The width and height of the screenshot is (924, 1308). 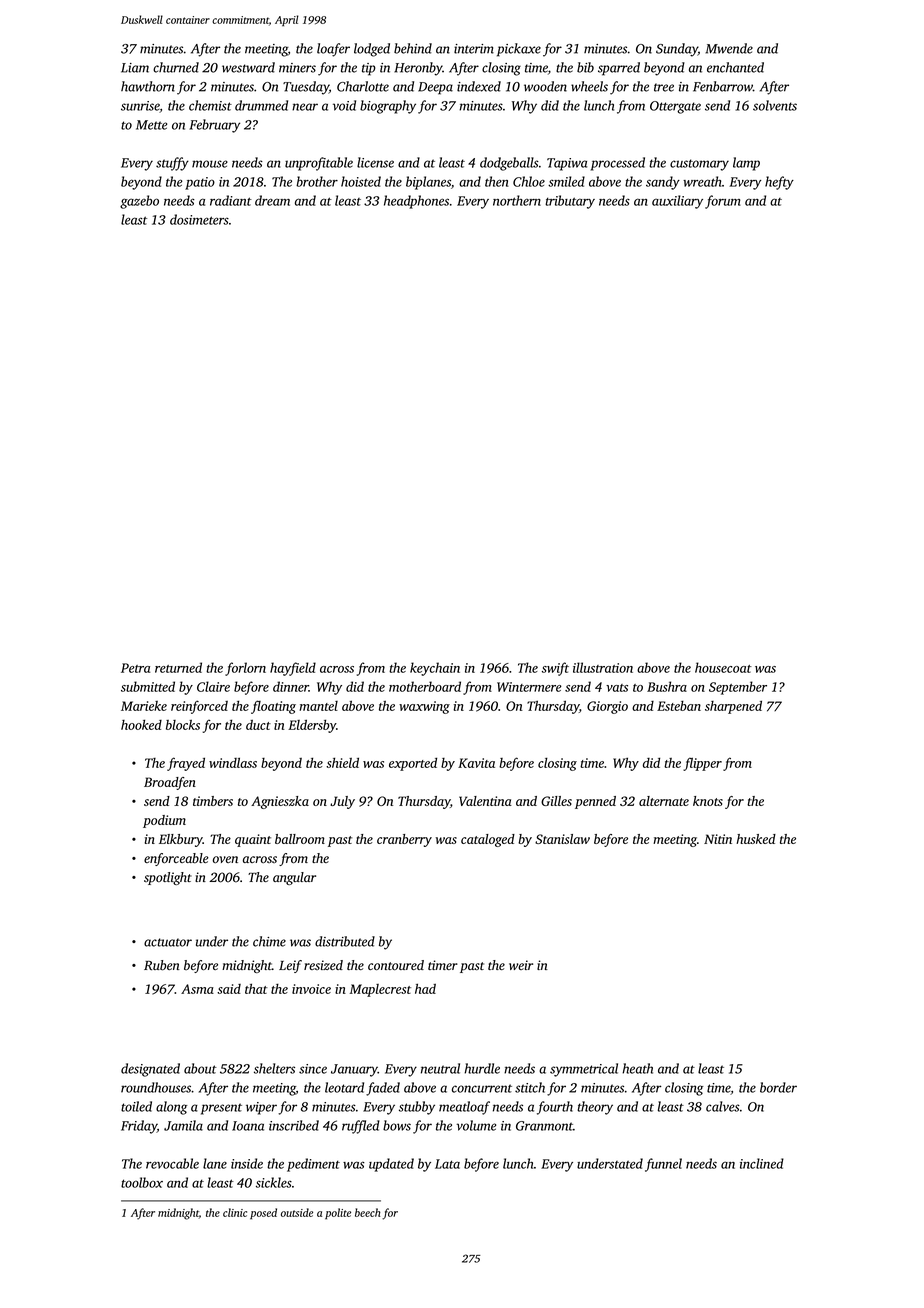 I want to click on unprofitable, so click(x=319, y=164).
